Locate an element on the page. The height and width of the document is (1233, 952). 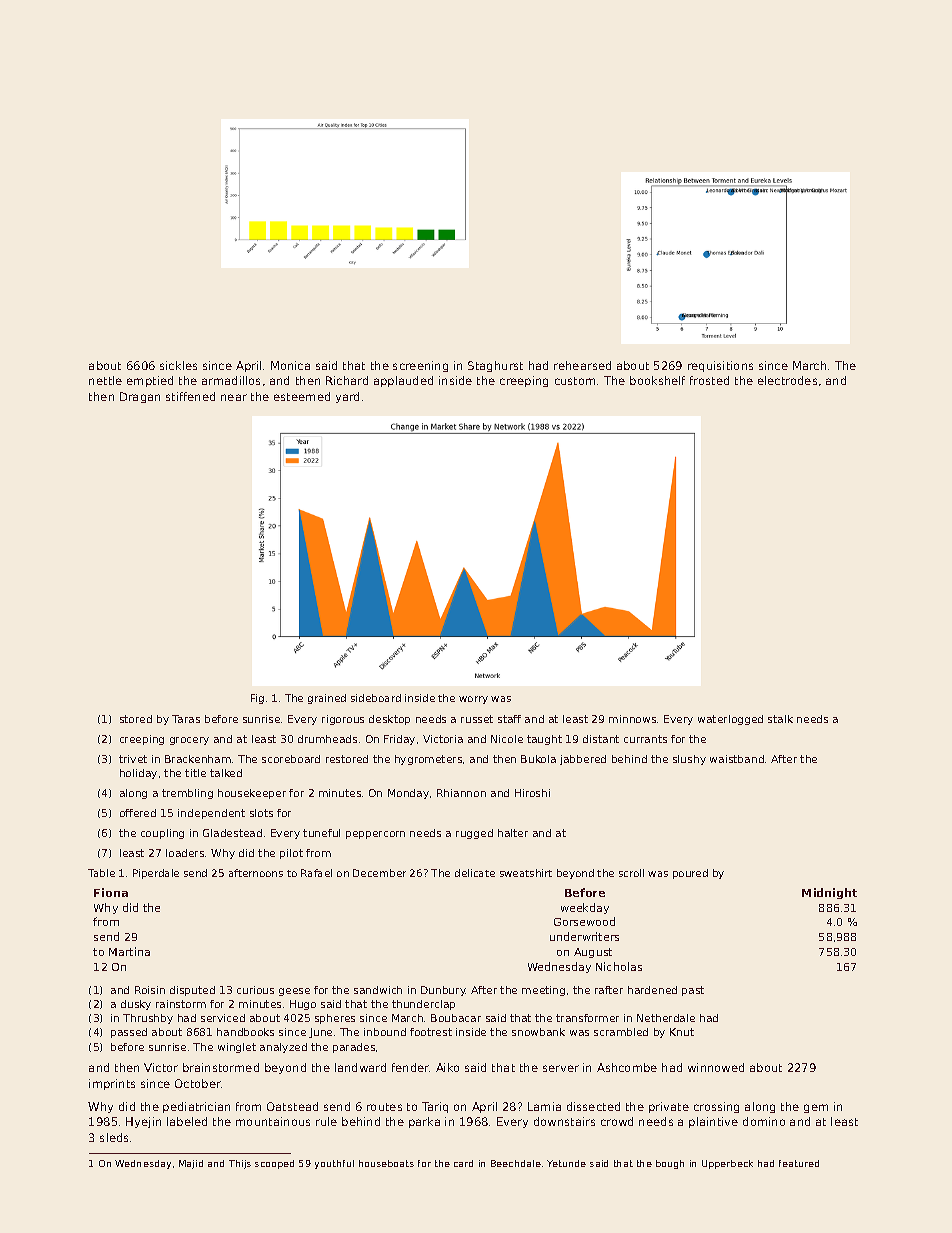
custom is located at coordinates (575, 381).
